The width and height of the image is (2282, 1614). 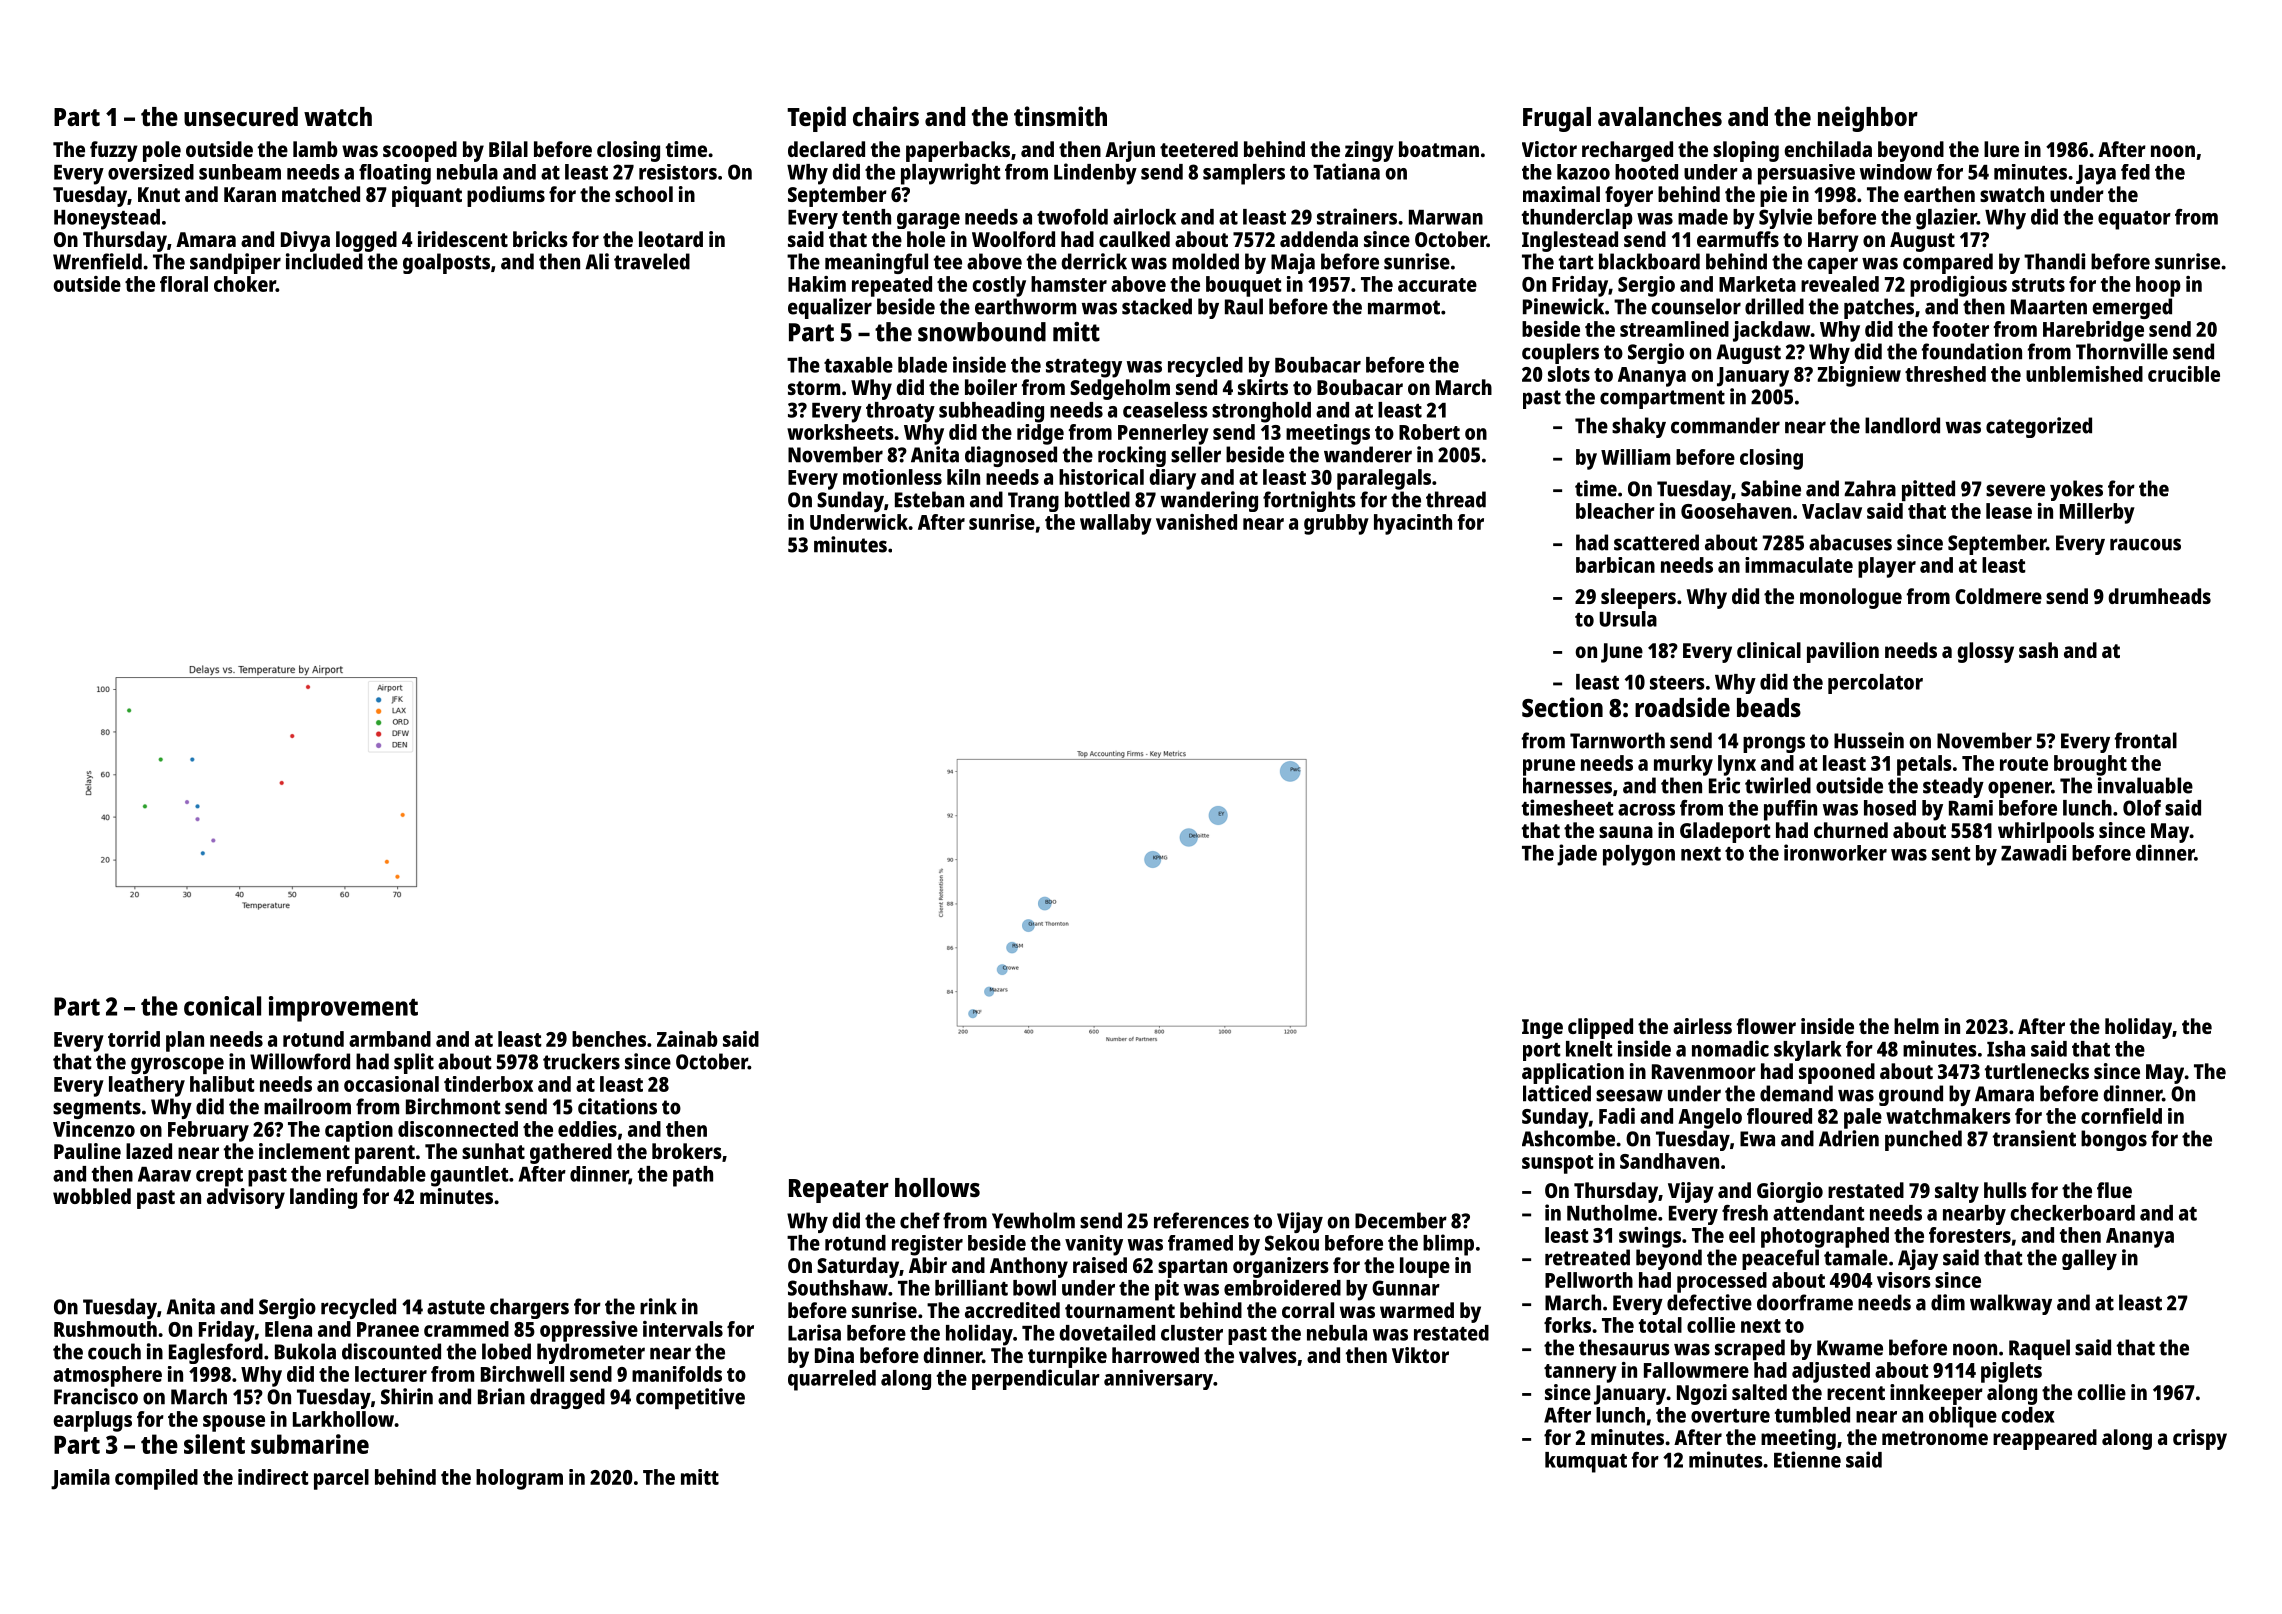 What do you see at coordinates (446, 263) in the image?
I see `goalposts` at bounding box center [446, 263].
